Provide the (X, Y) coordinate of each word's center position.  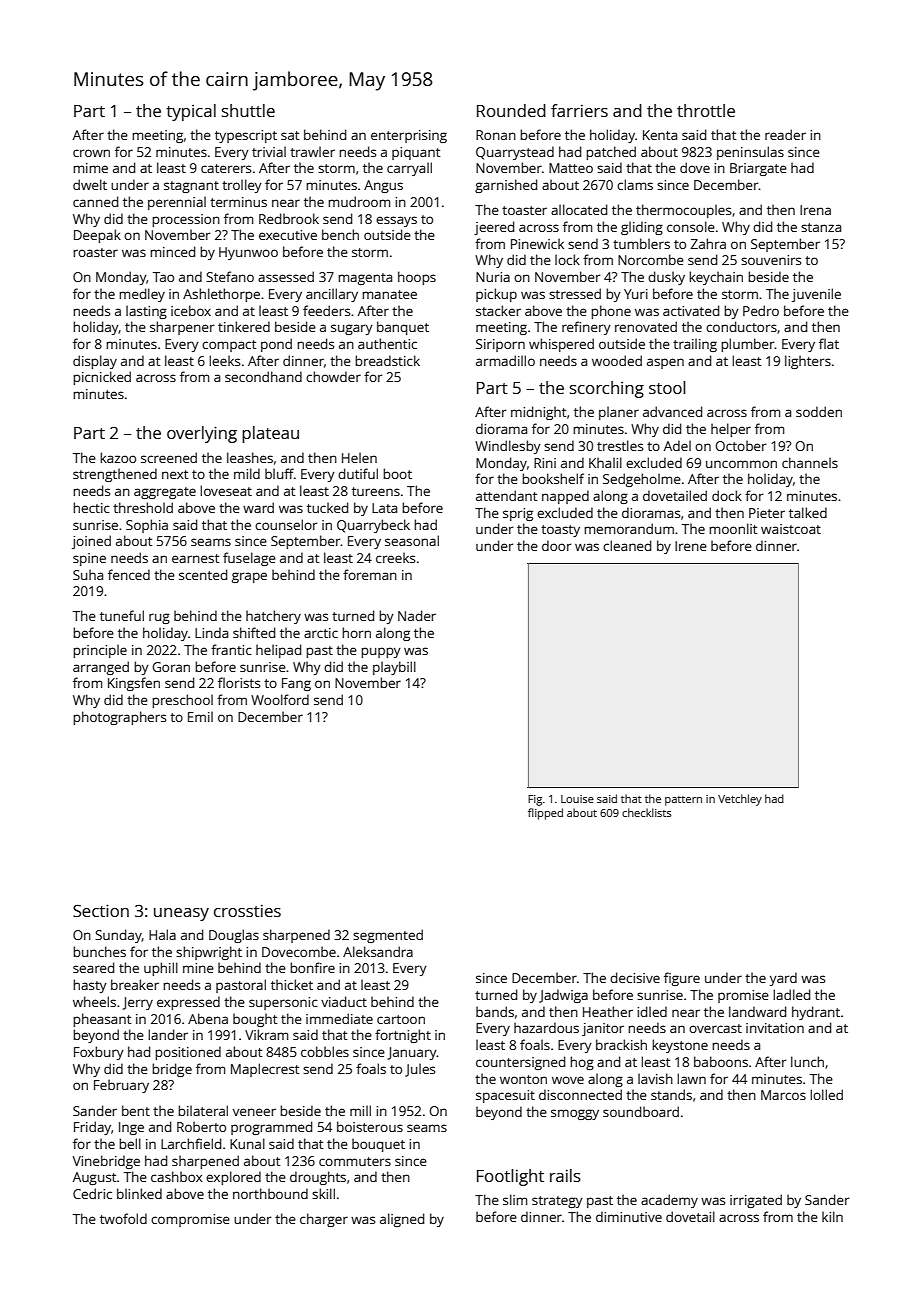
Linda (211, 632)
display (95, 362)
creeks (395, 557)
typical (191, 112)
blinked (139, 1193)
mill (360, 1110)
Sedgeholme (642, 480)
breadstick (387, 360)
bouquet (378, 1145)
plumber (748, 345)
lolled (826, 1094)
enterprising (409, 136)
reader (785, 134)
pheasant (102, 1020)
